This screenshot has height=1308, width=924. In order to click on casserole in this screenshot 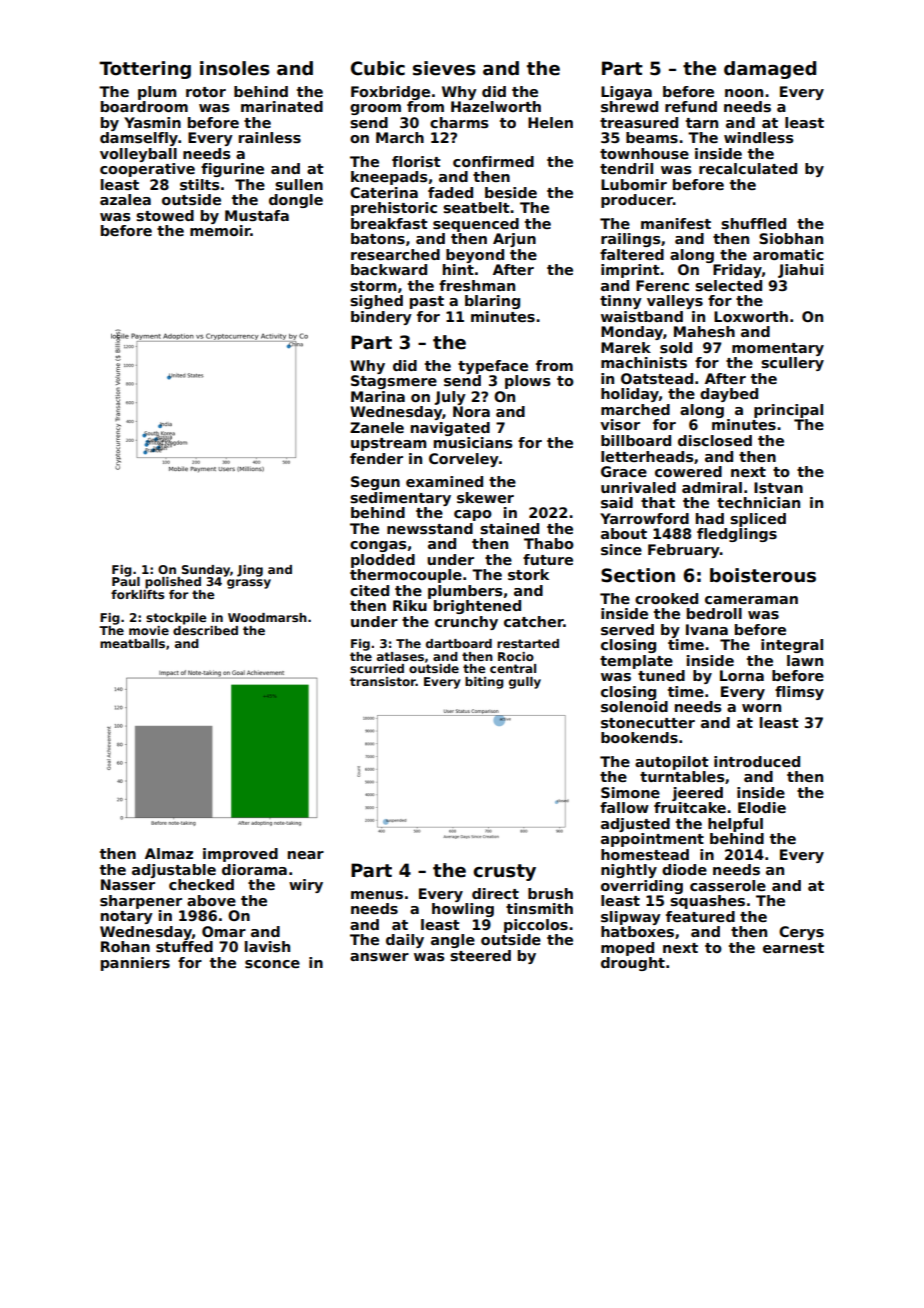, I will do `click(728, 885)`.
